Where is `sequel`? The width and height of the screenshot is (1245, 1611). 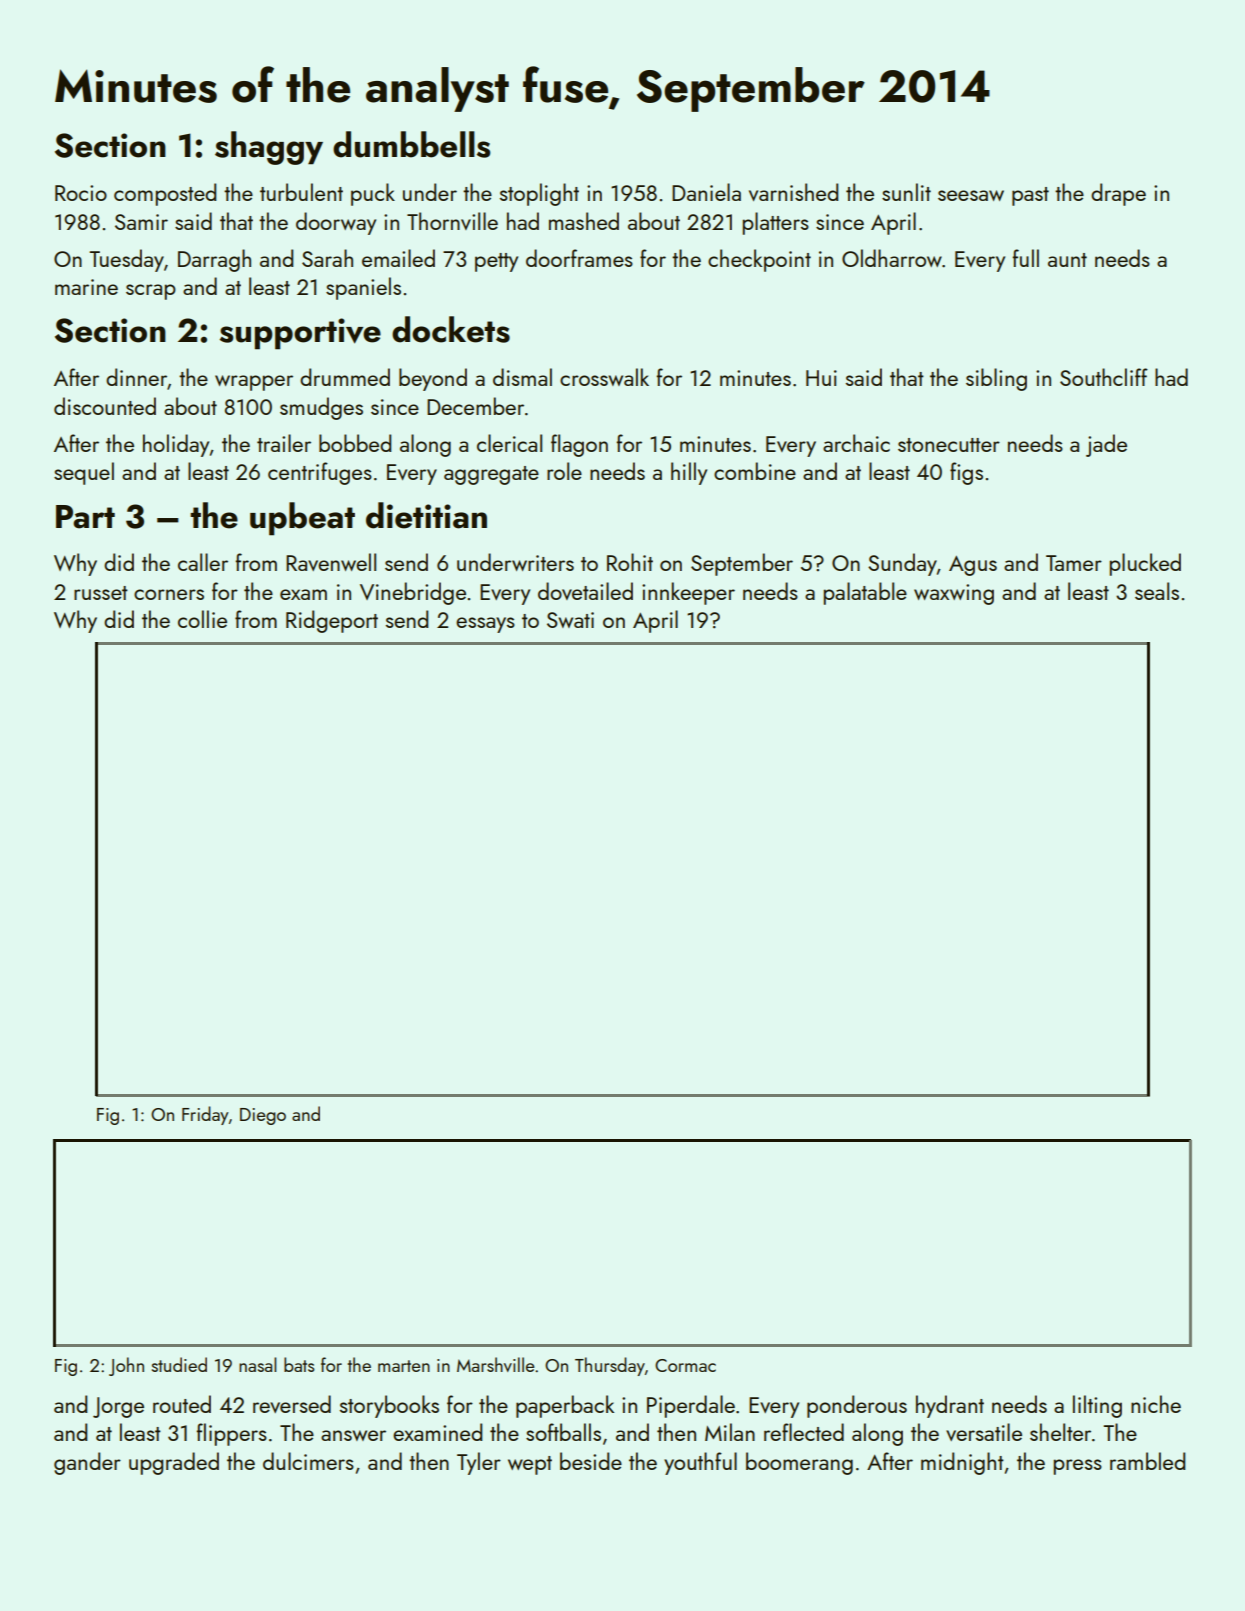 sequel is located at coordinates (84, 473).
